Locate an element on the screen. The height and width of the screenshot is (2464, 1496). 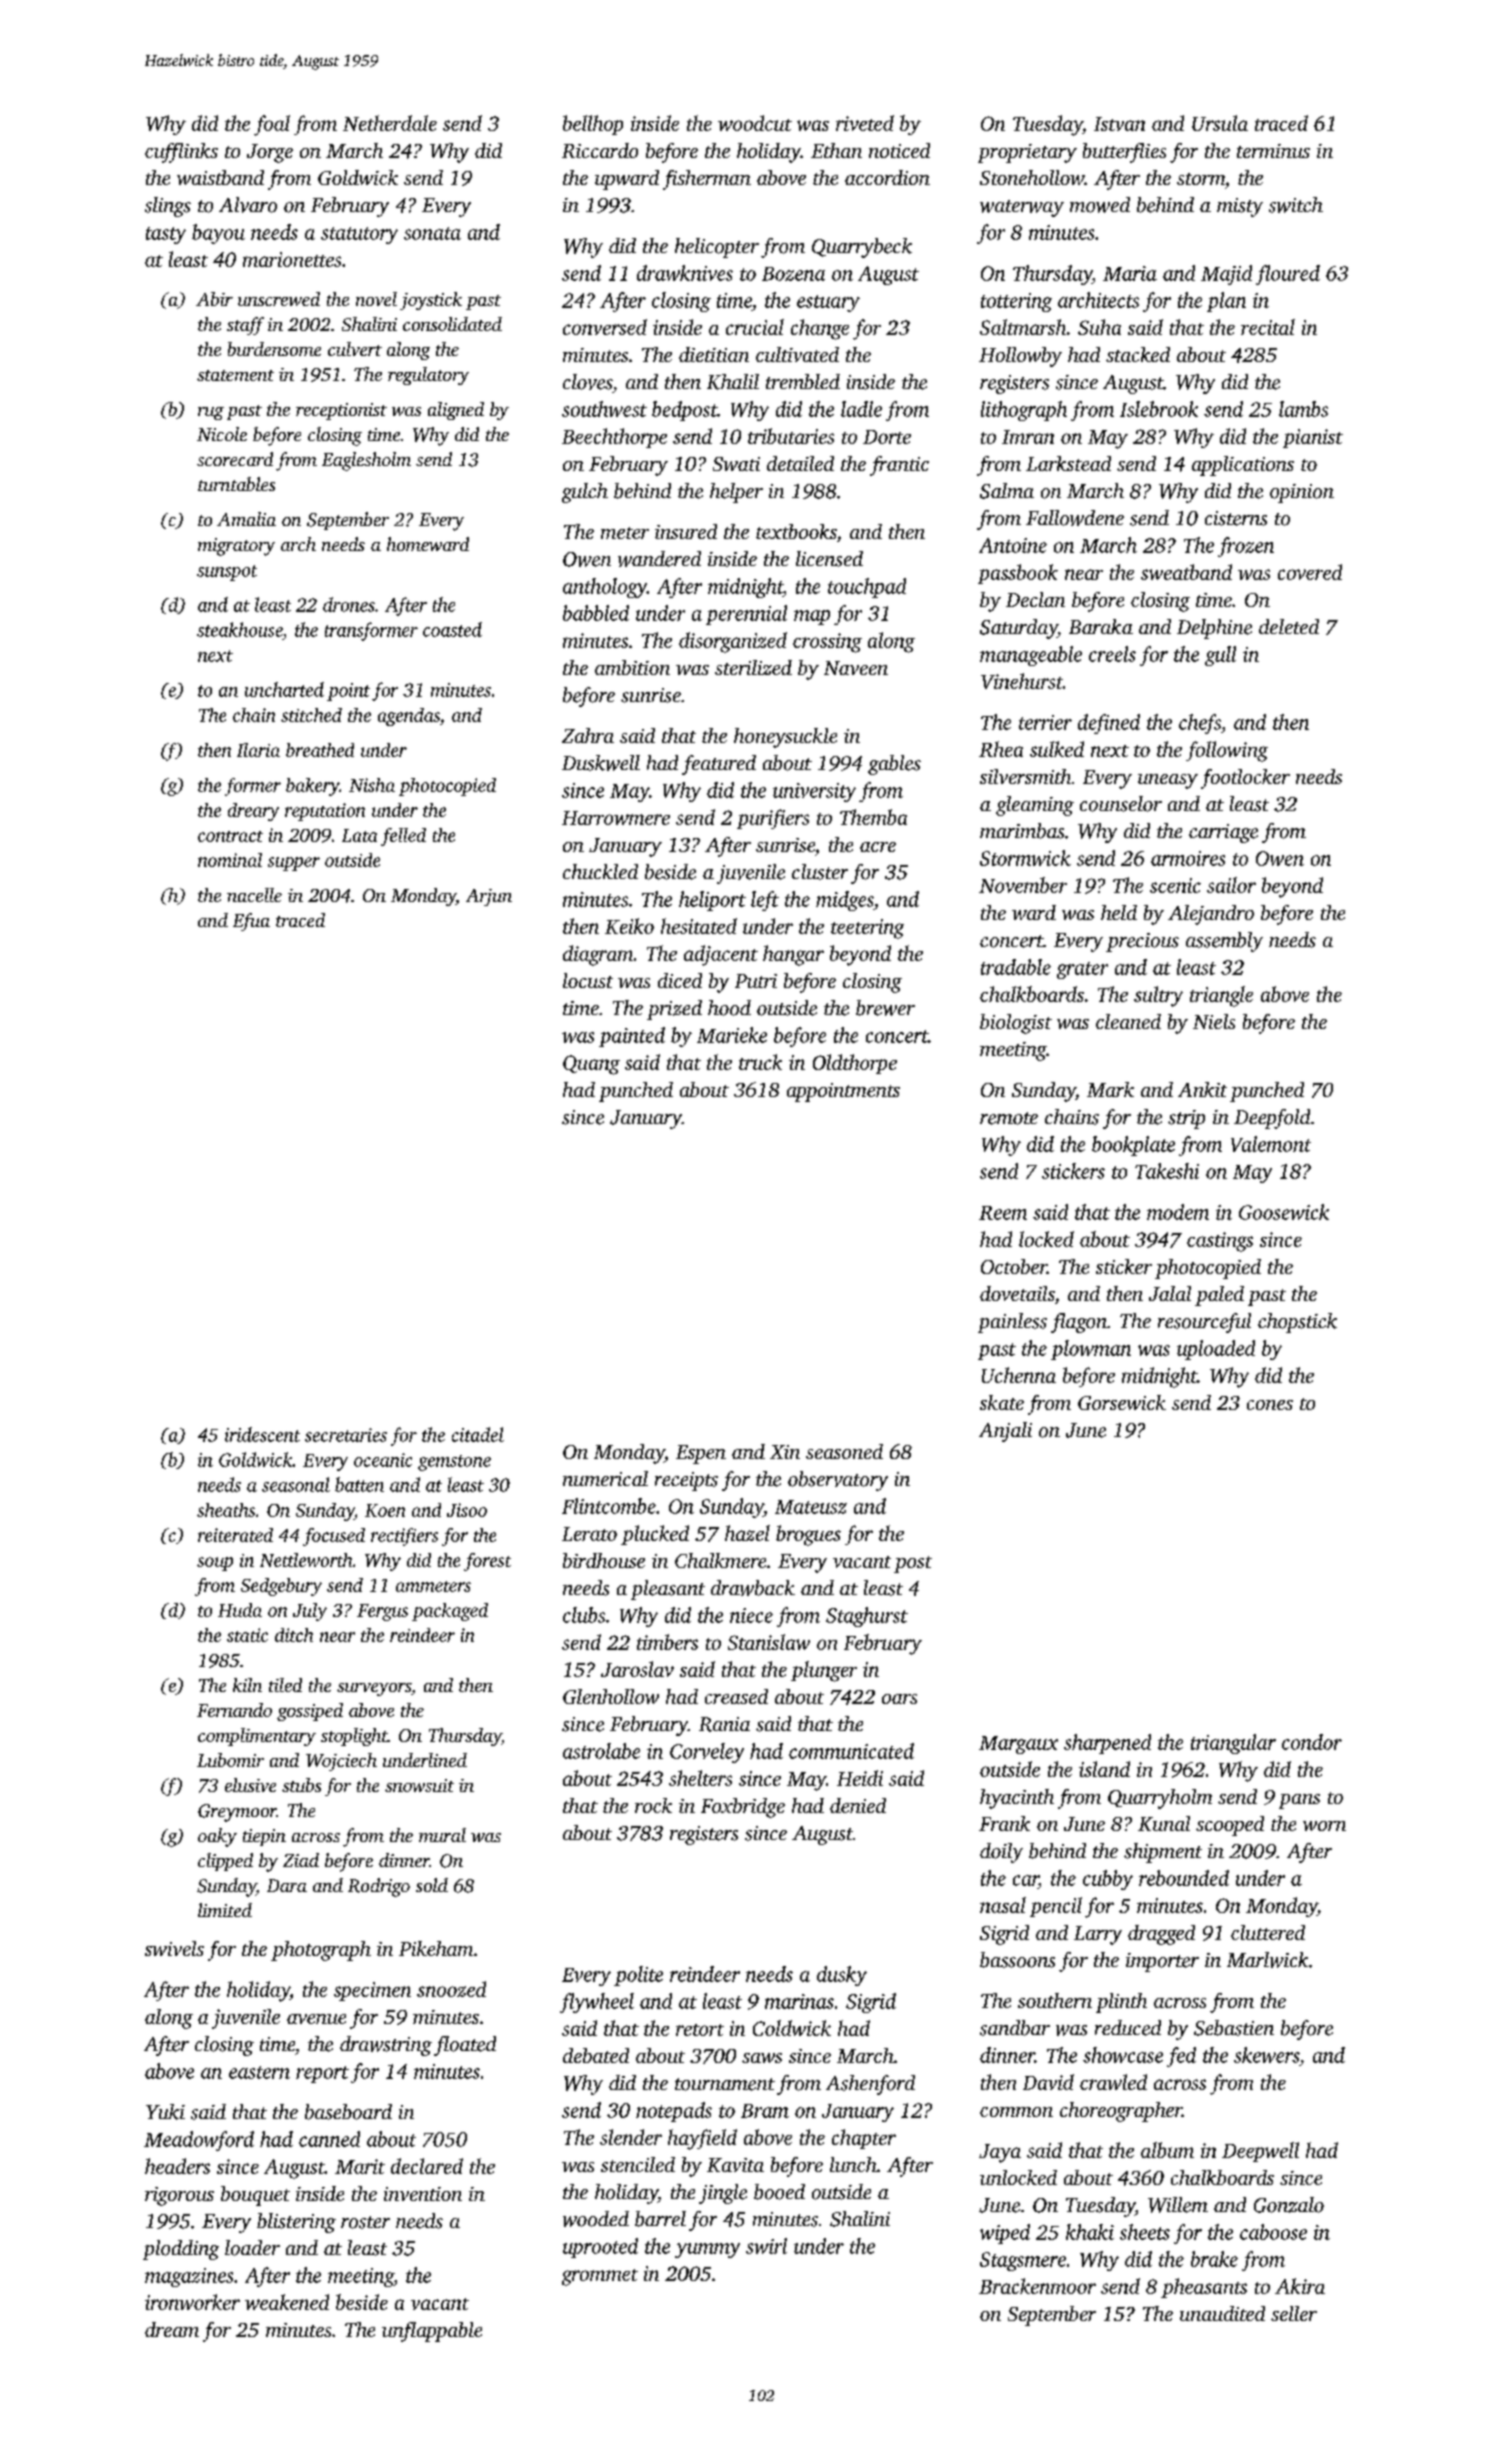
riveted is located at coordinates (865, 123).
